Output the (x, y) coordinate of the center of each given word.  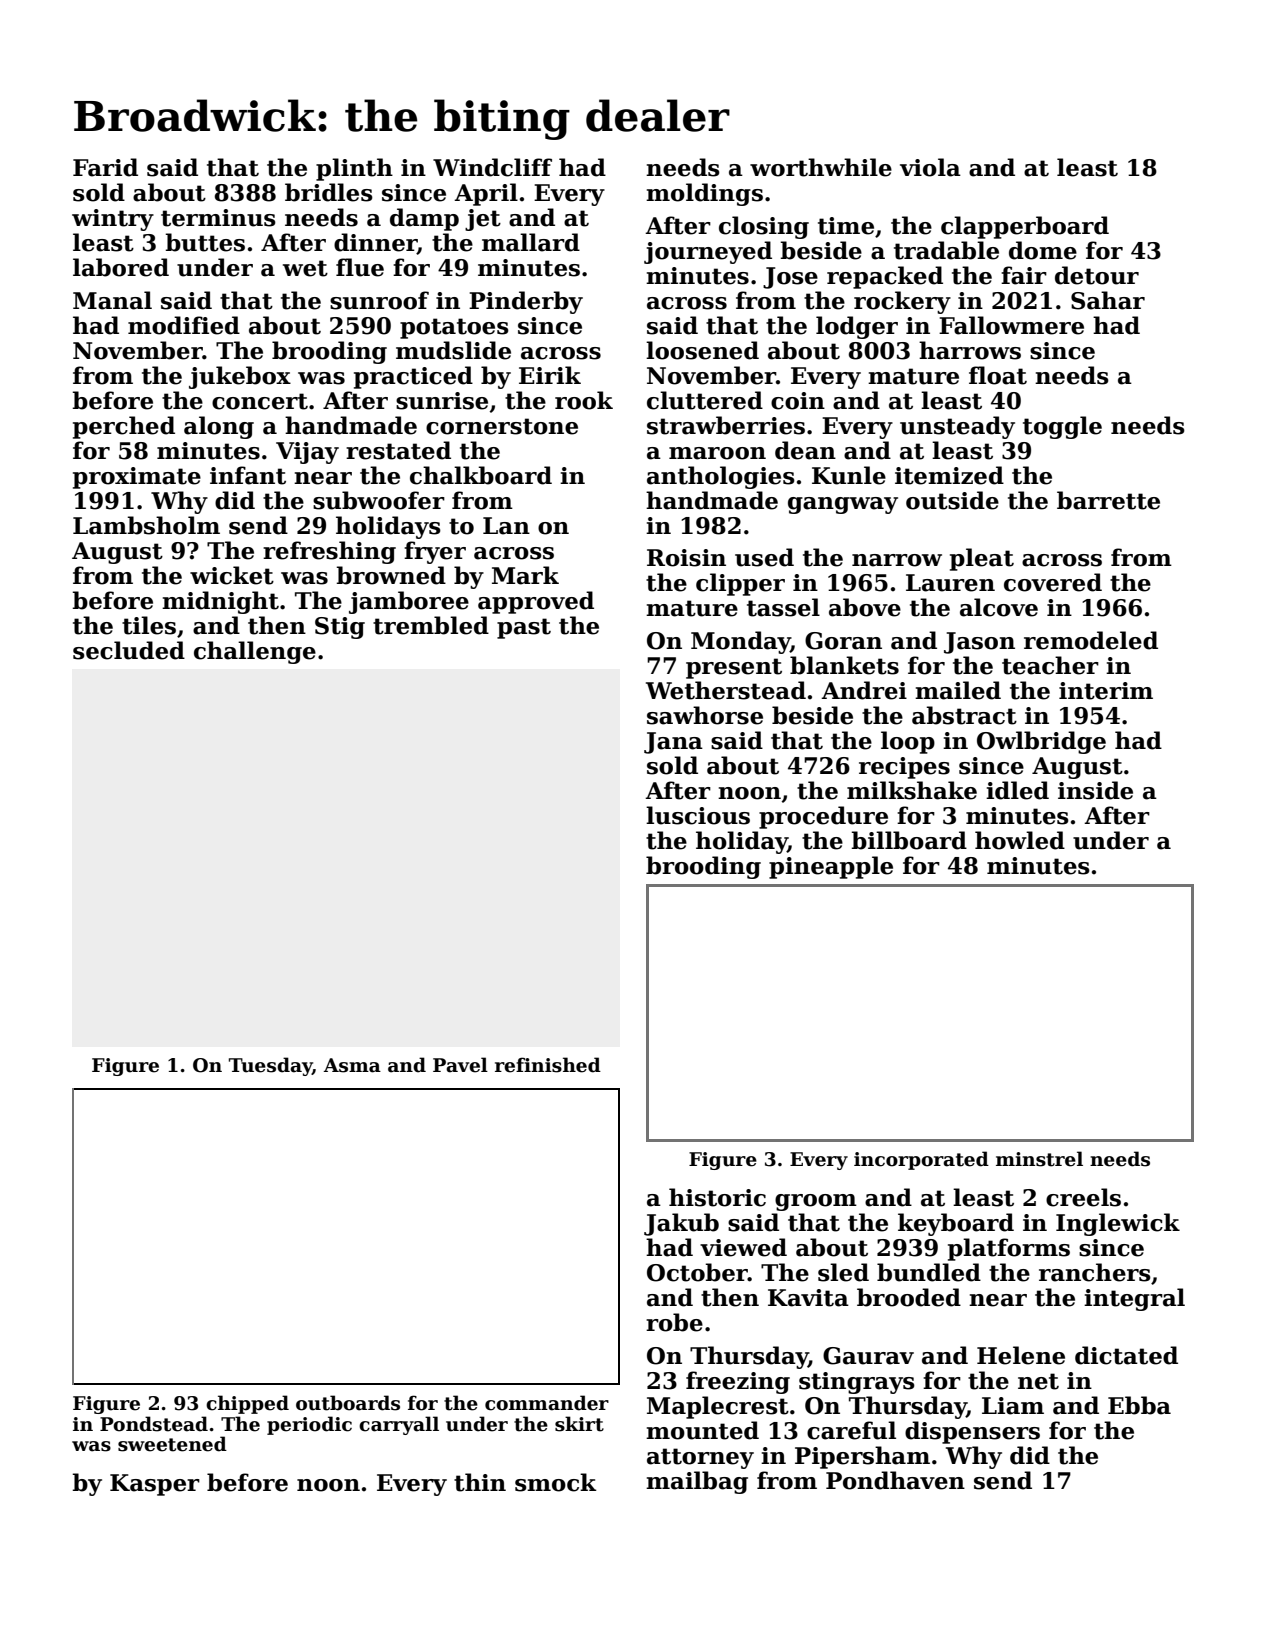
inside (1095, 790)
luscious (698, 815)
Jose (790, 278)
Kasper (155, 1485)
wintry (113, 220)
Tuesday (270, 1066)
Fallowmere (1011, 325)
